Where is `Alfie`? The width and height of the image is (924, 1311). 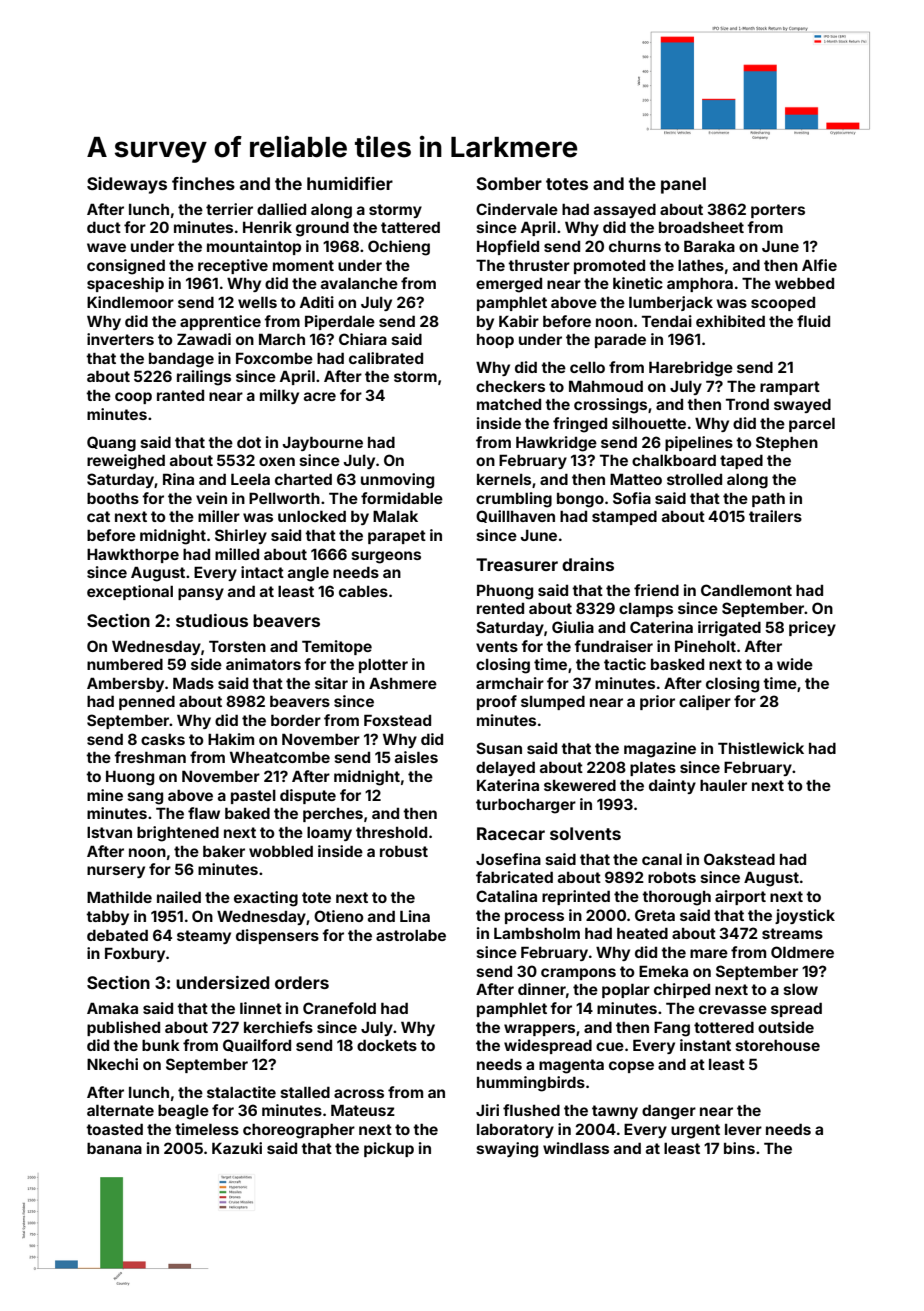 Alfie is located at coordinates (819, 265).
